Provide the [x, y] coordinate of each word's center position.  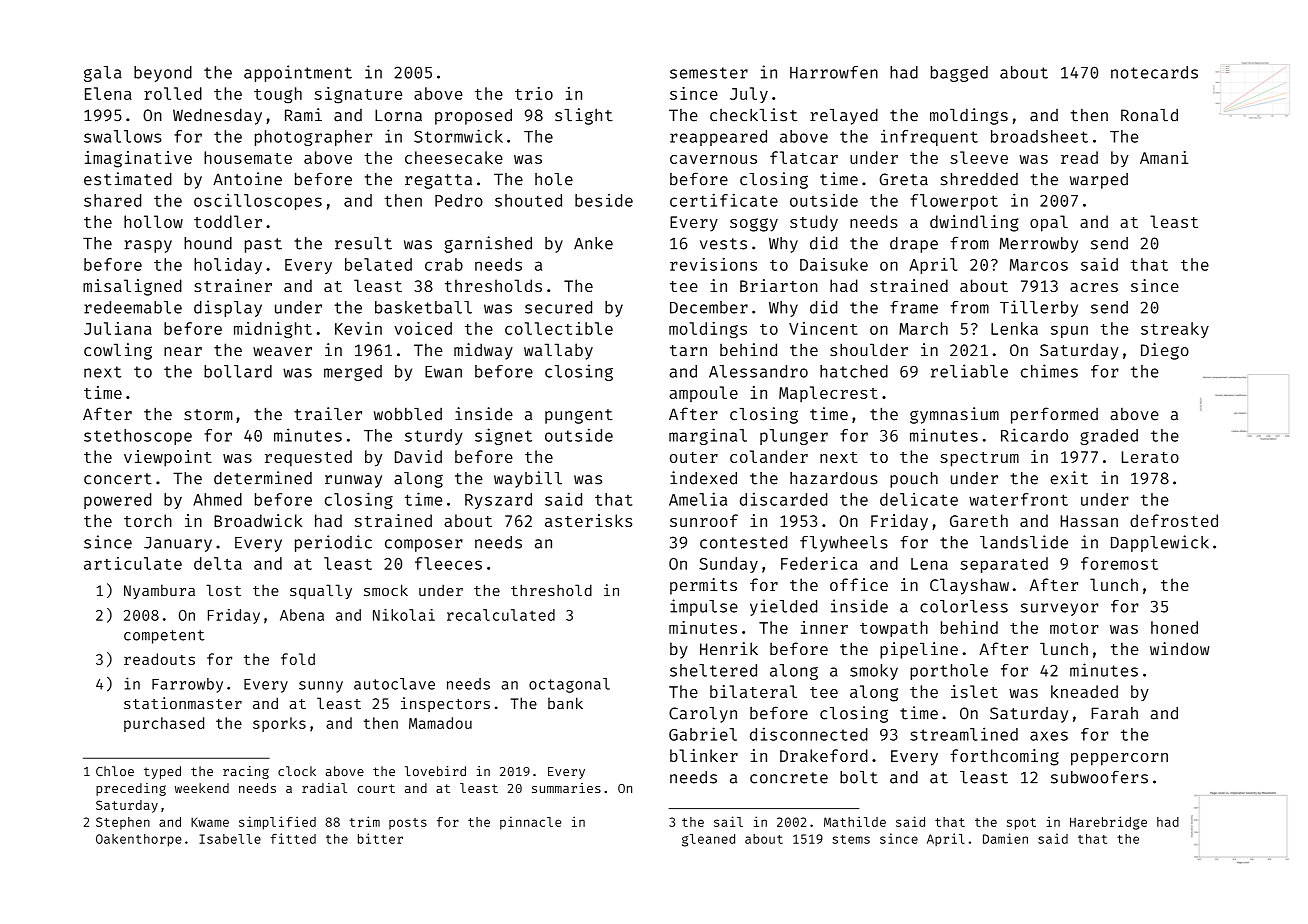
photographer [313, 138]
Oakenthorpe [139, 840]
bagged [959, 74]
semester [709, 73]
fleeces [448, 563]
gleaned [708, 840]
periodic [333, 543]
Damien [1005, 838]
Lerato [1150, 457]
